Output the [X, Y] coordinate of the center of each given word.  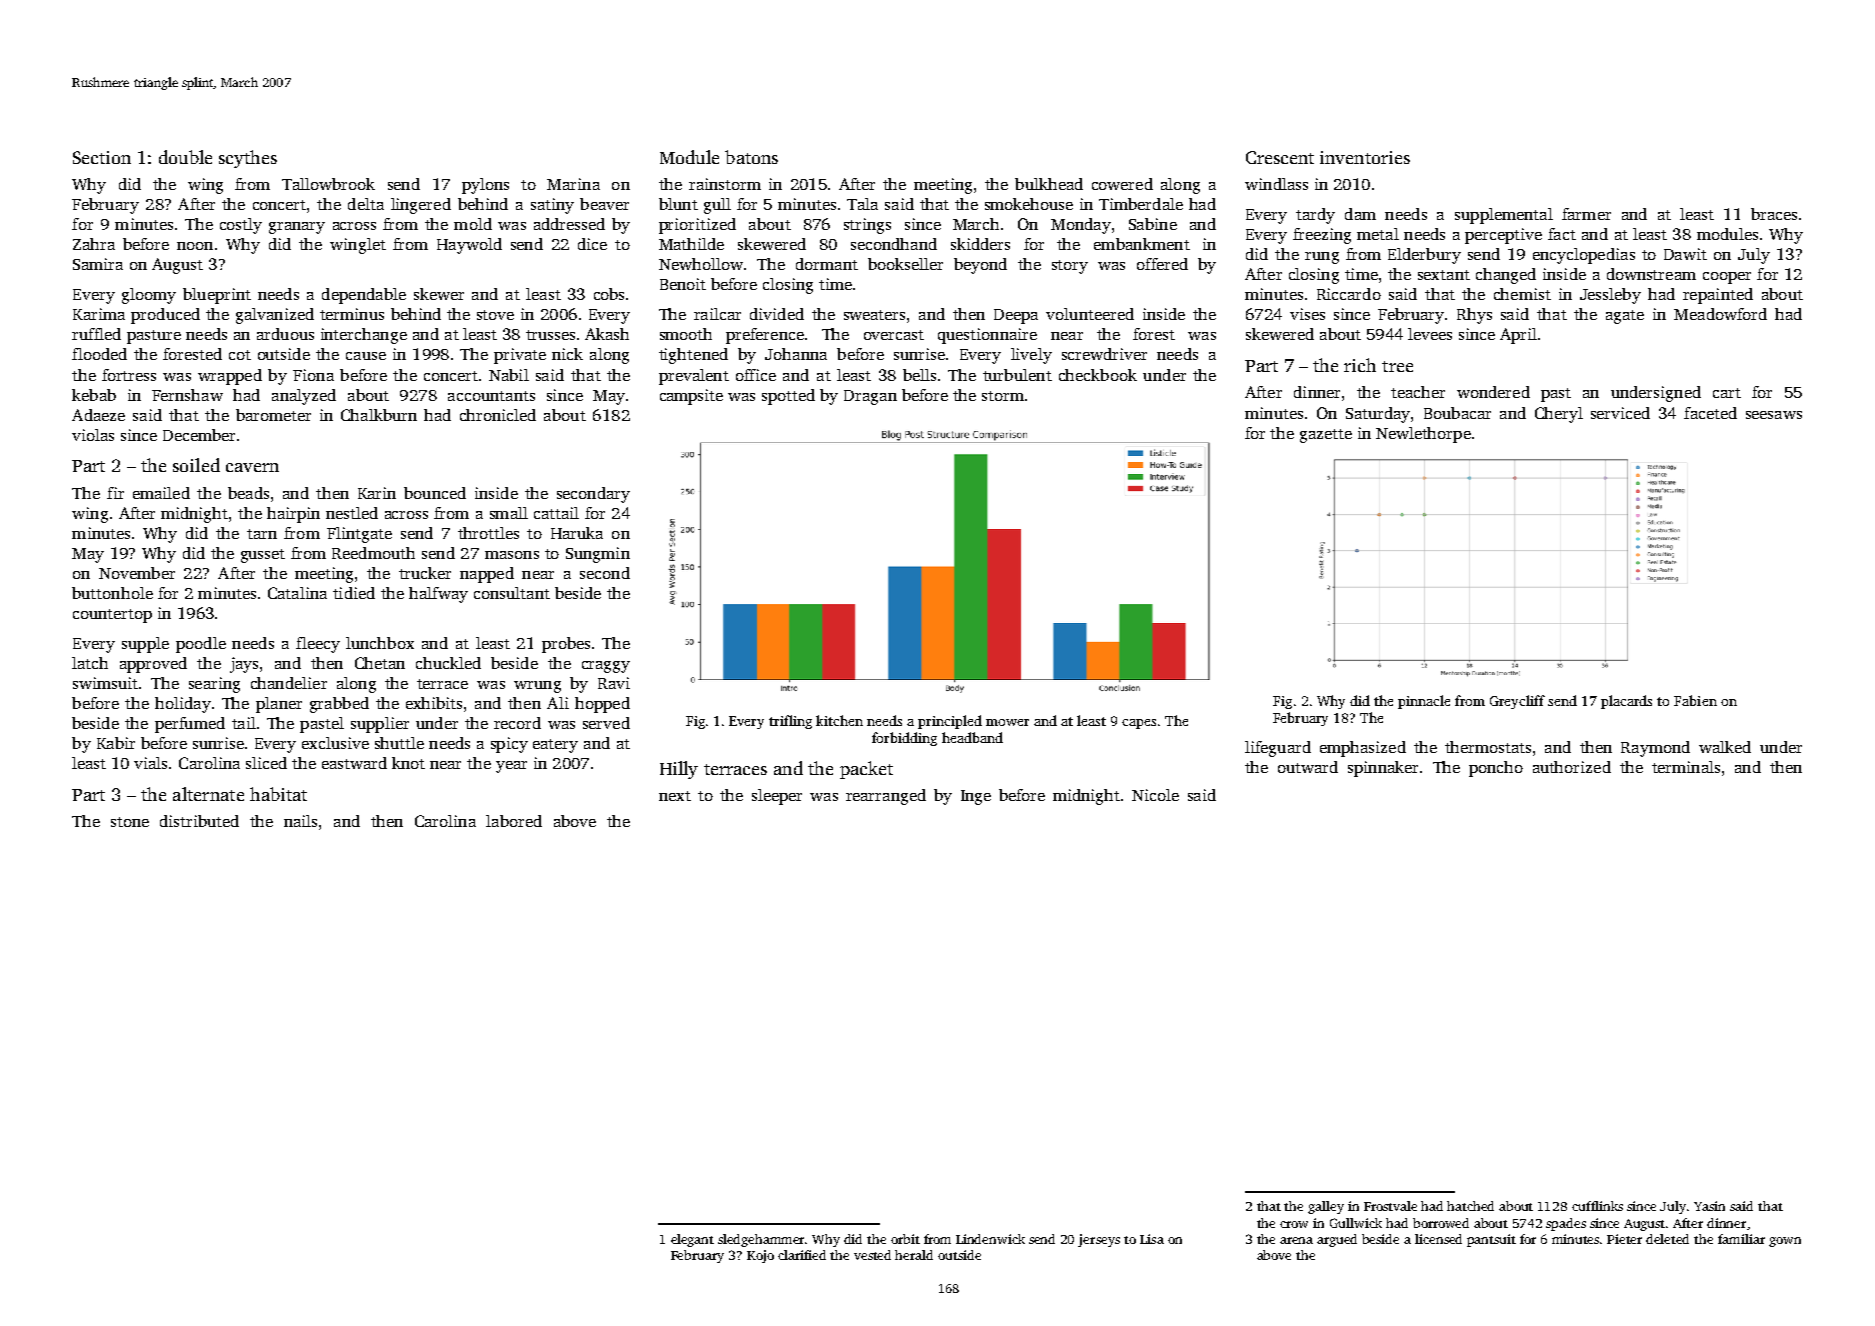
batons [751, 157]
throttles [488, 533]
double [185, 157]
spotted [788, 397]
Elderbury [1424, 256]
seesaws [1774, 415]
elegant [692, 1240]
